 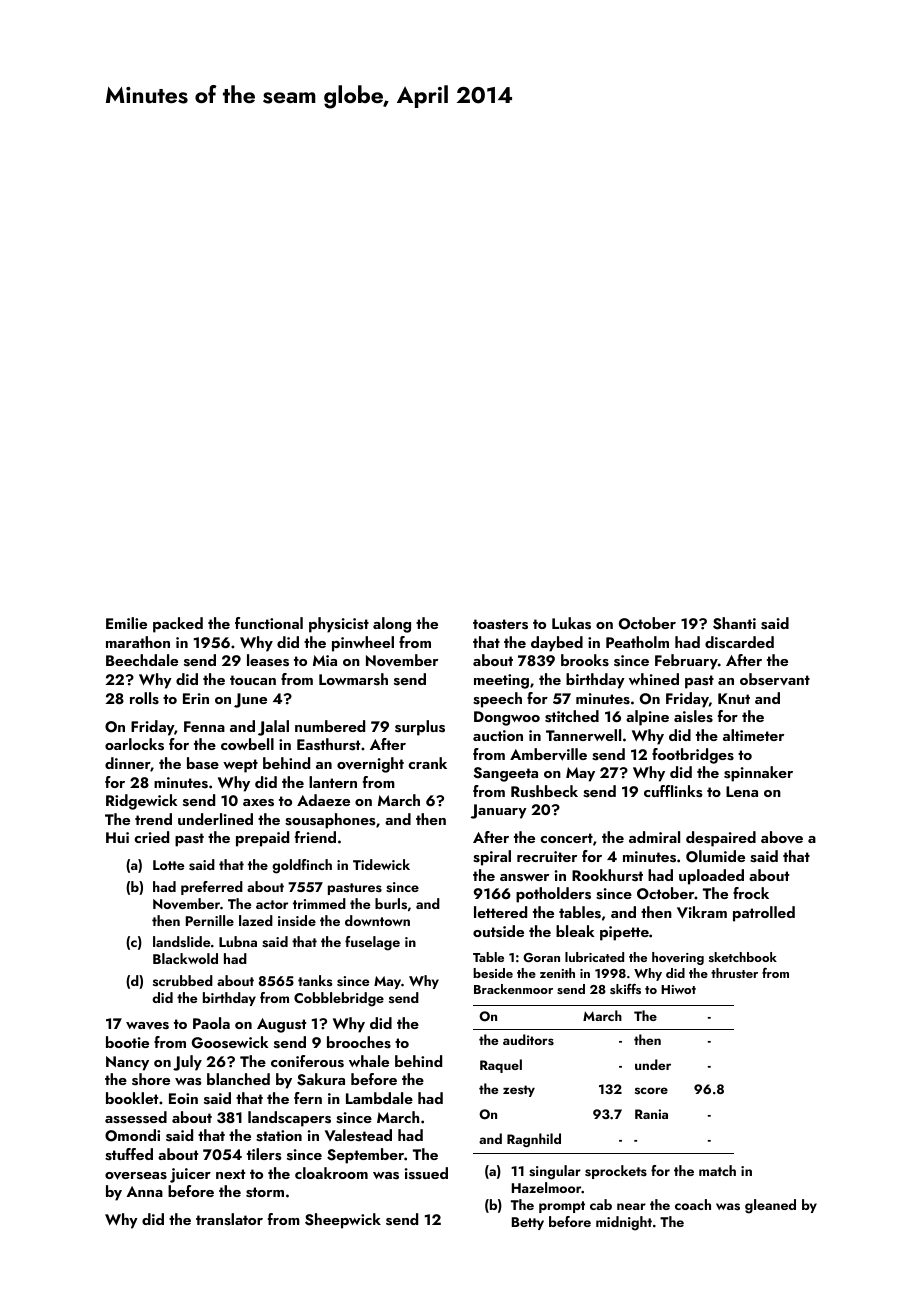 What do you see at coordinates (571, 623) in the screenshot?
I see `Lukas` at bounding box center [571, 623].
